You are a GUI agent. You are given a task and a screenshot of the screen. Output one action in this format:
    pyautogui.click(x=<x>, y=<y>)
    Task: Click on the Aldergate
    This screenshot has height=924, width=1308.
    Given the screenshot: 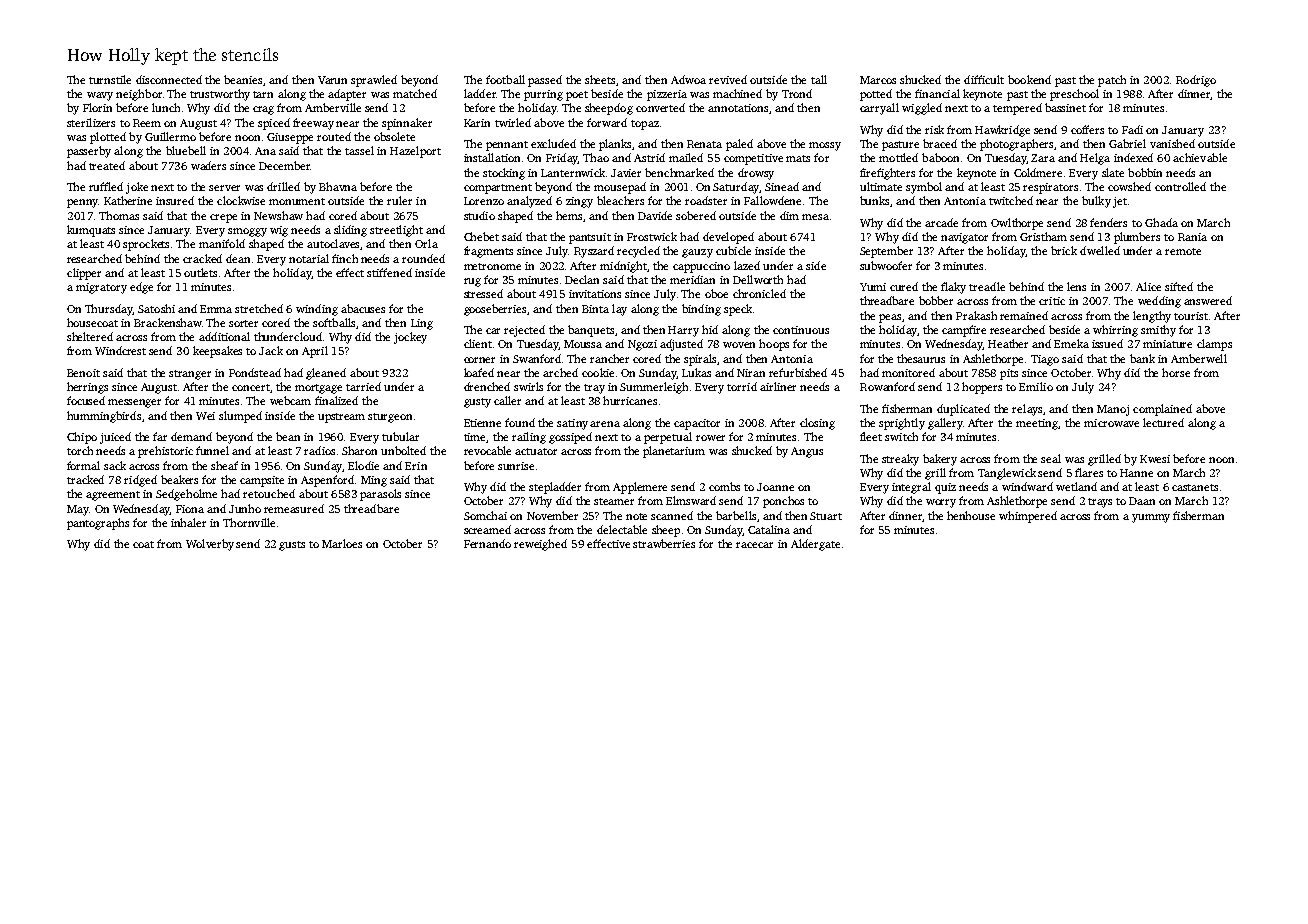 What is the action you would take?
    pyautogui.click(x=815, y=545)
